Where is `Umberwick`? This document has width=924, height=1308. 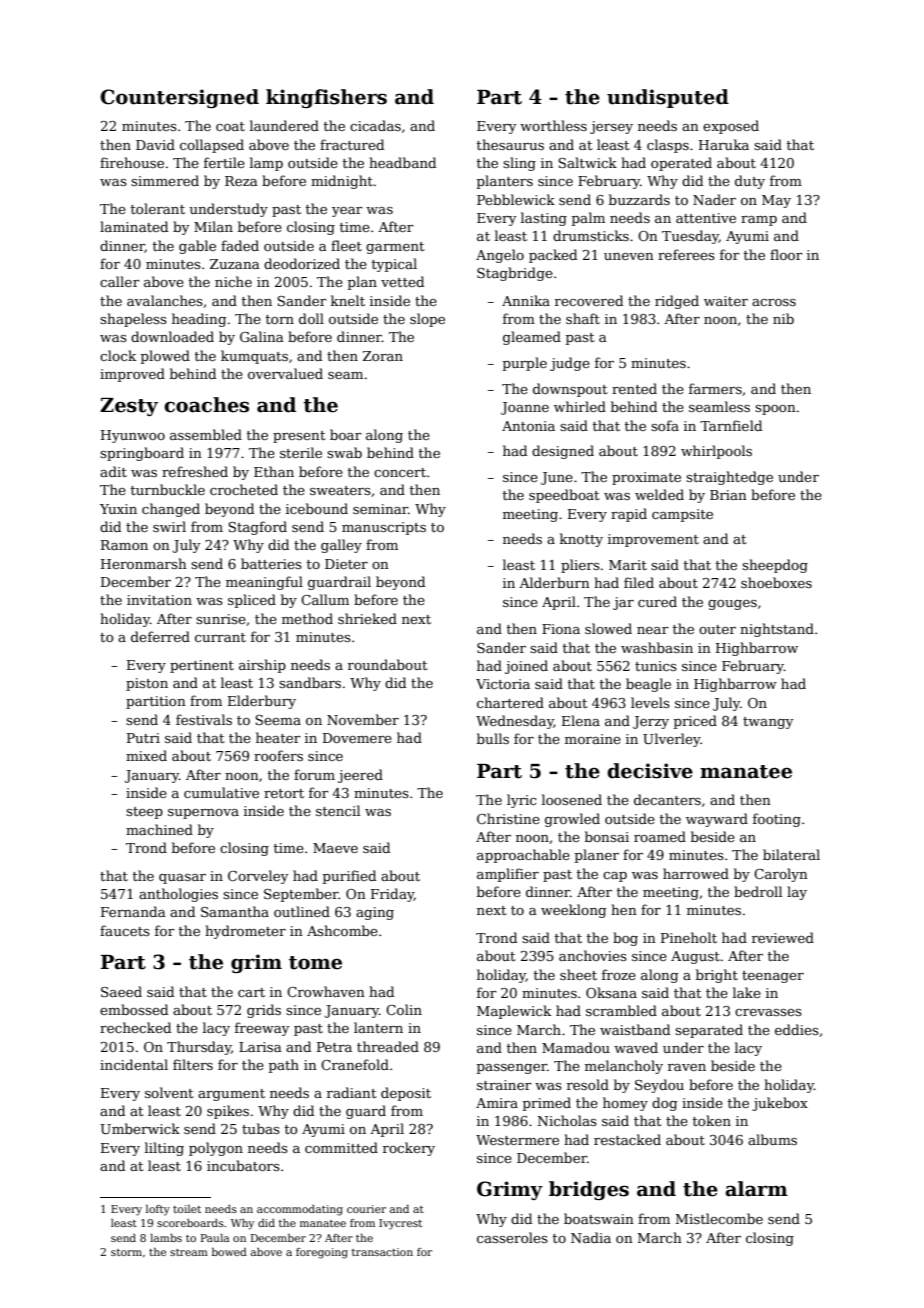 Umberwick is located at coordinates (140, 1128).
